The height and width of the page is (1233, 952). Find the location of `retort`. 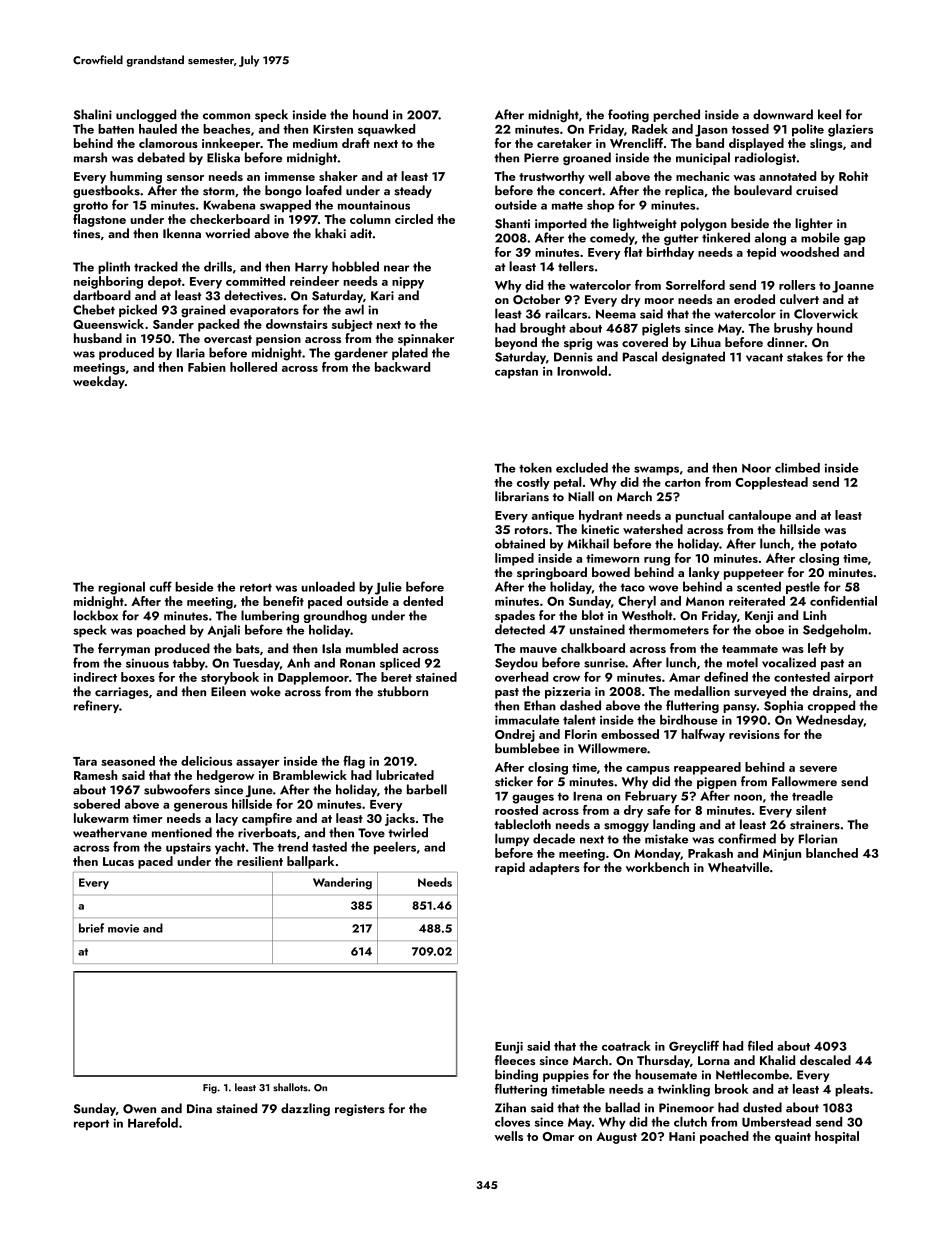

retort is located at coordinates (256, 588).
